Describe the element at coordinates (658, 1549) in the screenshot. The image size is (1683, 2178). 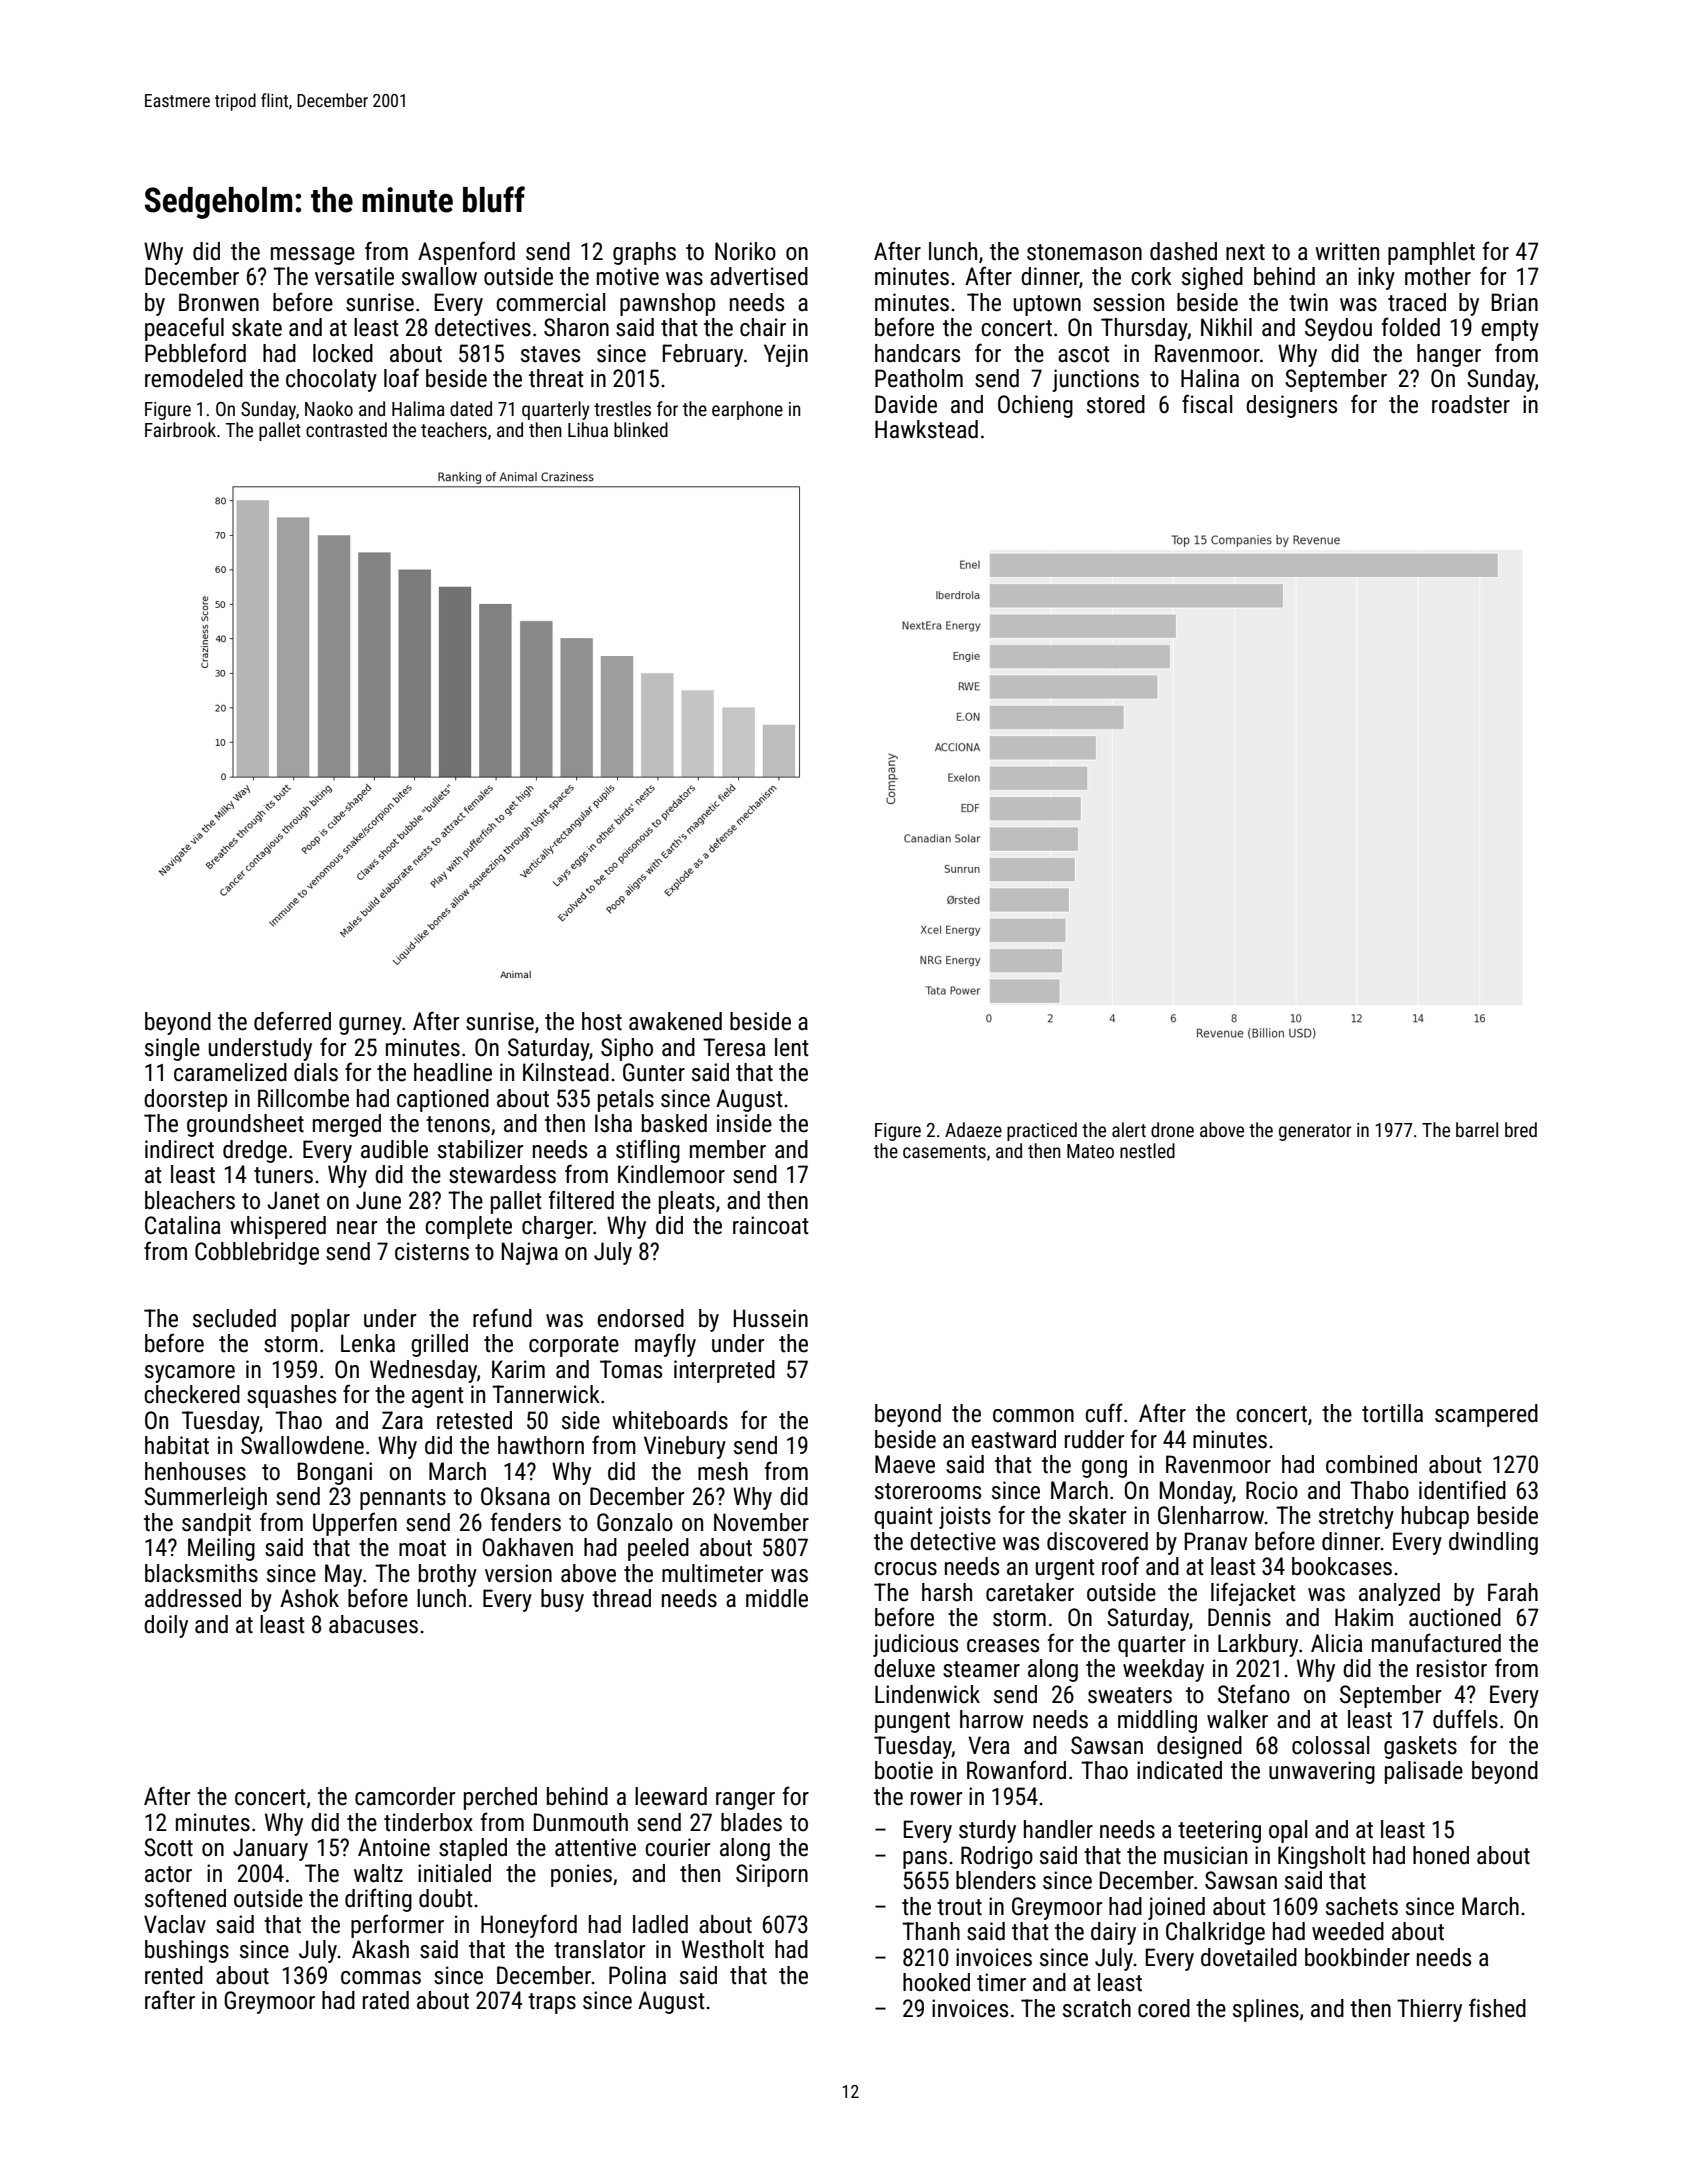
I see `peeled` at that location.
